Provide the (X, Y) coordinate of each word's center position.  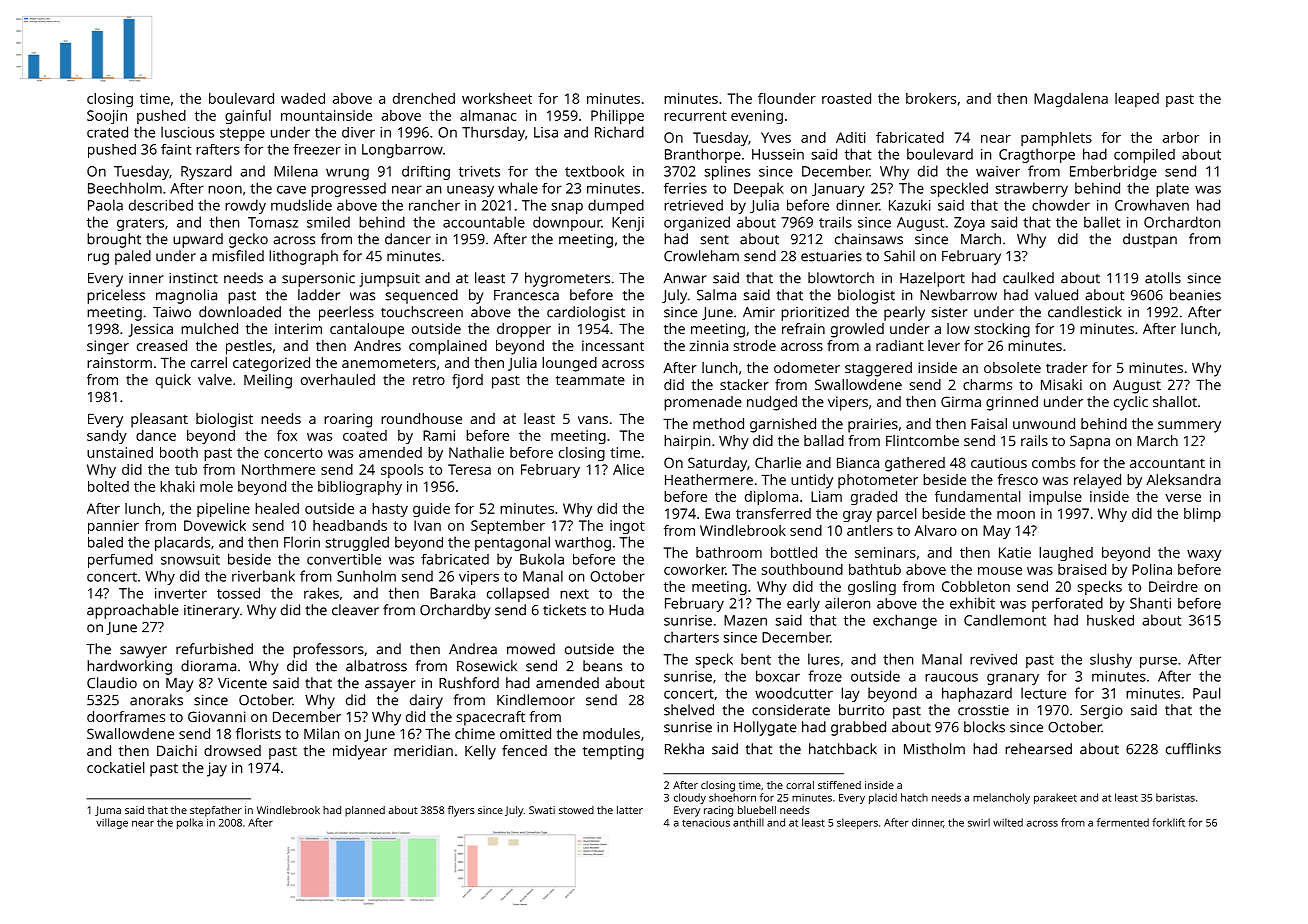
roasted (846, 98)
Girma (961, 401)
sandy (107, 437)
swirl (979, 822)
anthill (748, 822)
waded (303, 98)
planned (365, 811)
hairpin (687, 442)
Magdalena (1071, 100)
